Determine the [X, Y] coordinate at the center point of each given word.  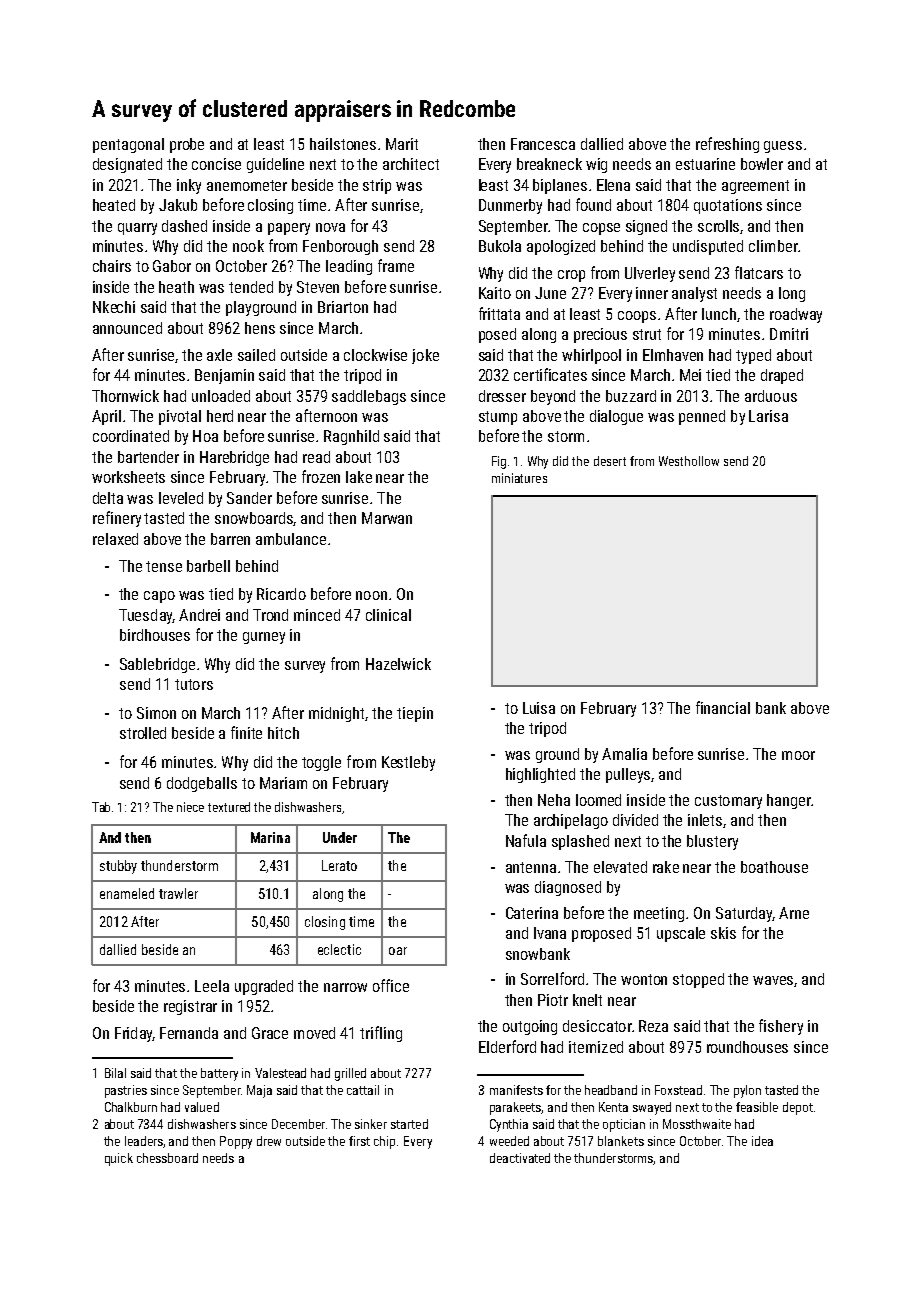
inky [189, 186]
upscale [681, 934]
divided [635, 820]
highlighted [540, 775]
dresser [502, 396]
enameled [127, 893]
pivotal [180, 417]
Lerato [339, 865]
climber [773, 246]
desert [610, 461]
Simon [156, 713]
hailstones [343, 144]
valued [202, 1107]
